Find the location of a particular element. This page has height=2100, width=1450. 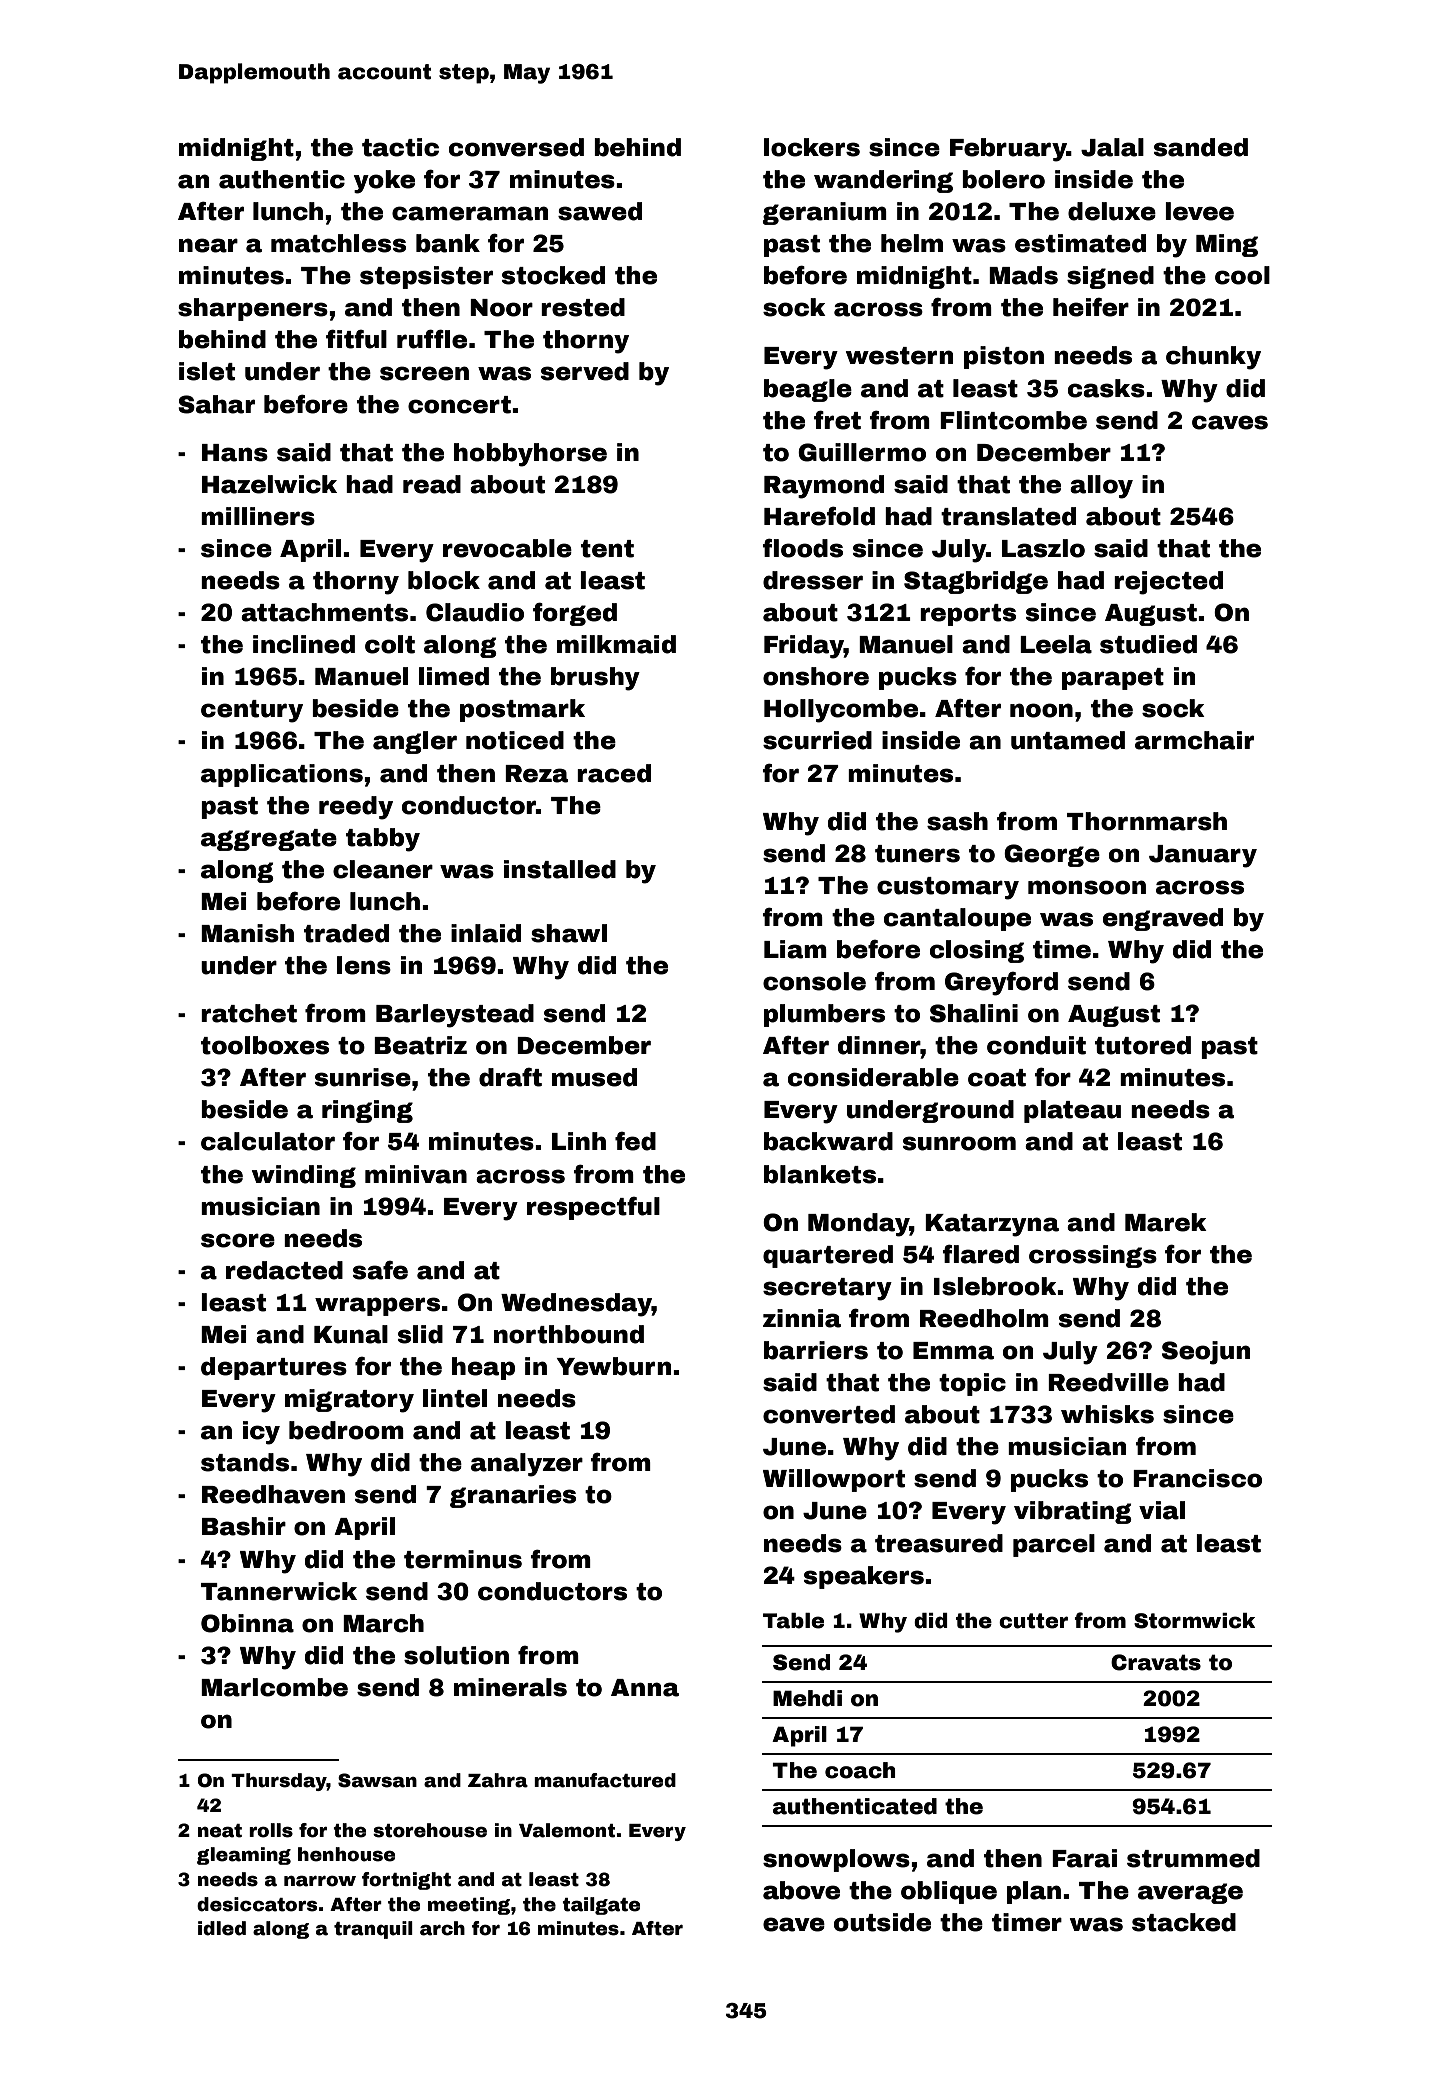

departures is located at coordinates (274, 1368).
